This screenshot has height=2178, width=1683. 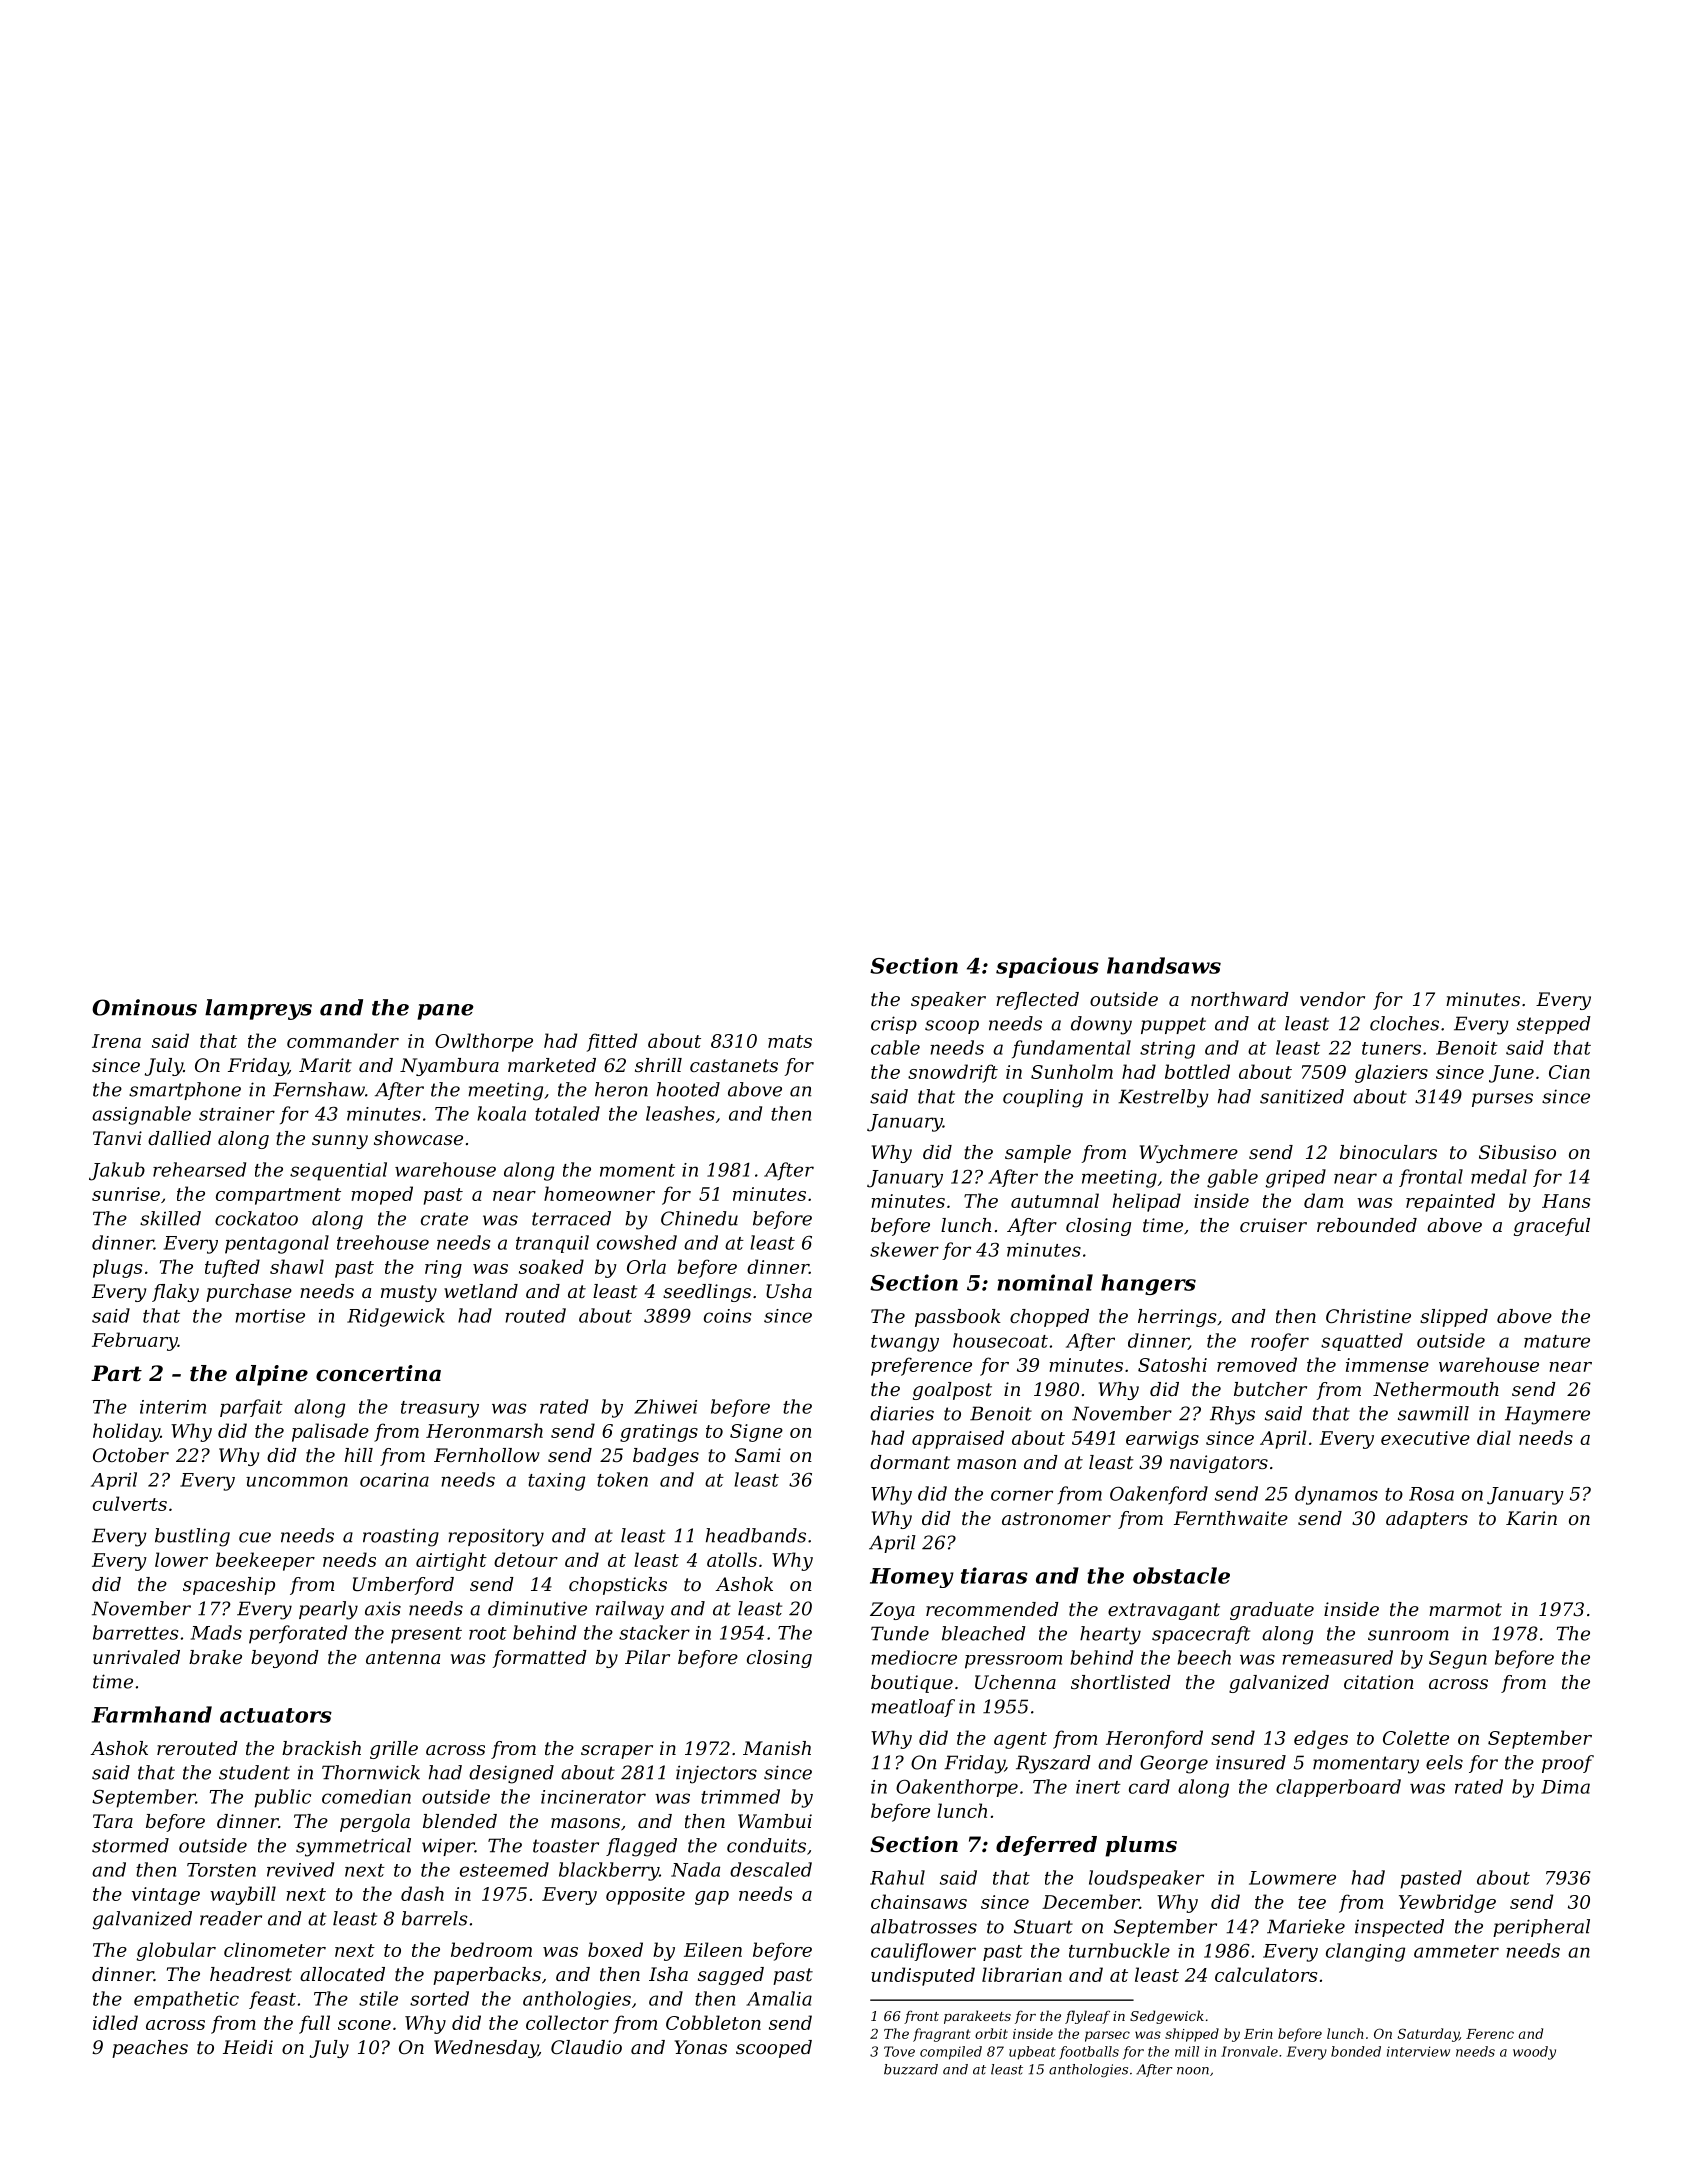 What do you see at coordinates (1164, 965) in the screenshot?
I see `handsaws` at bounding box center [1164, 965].
